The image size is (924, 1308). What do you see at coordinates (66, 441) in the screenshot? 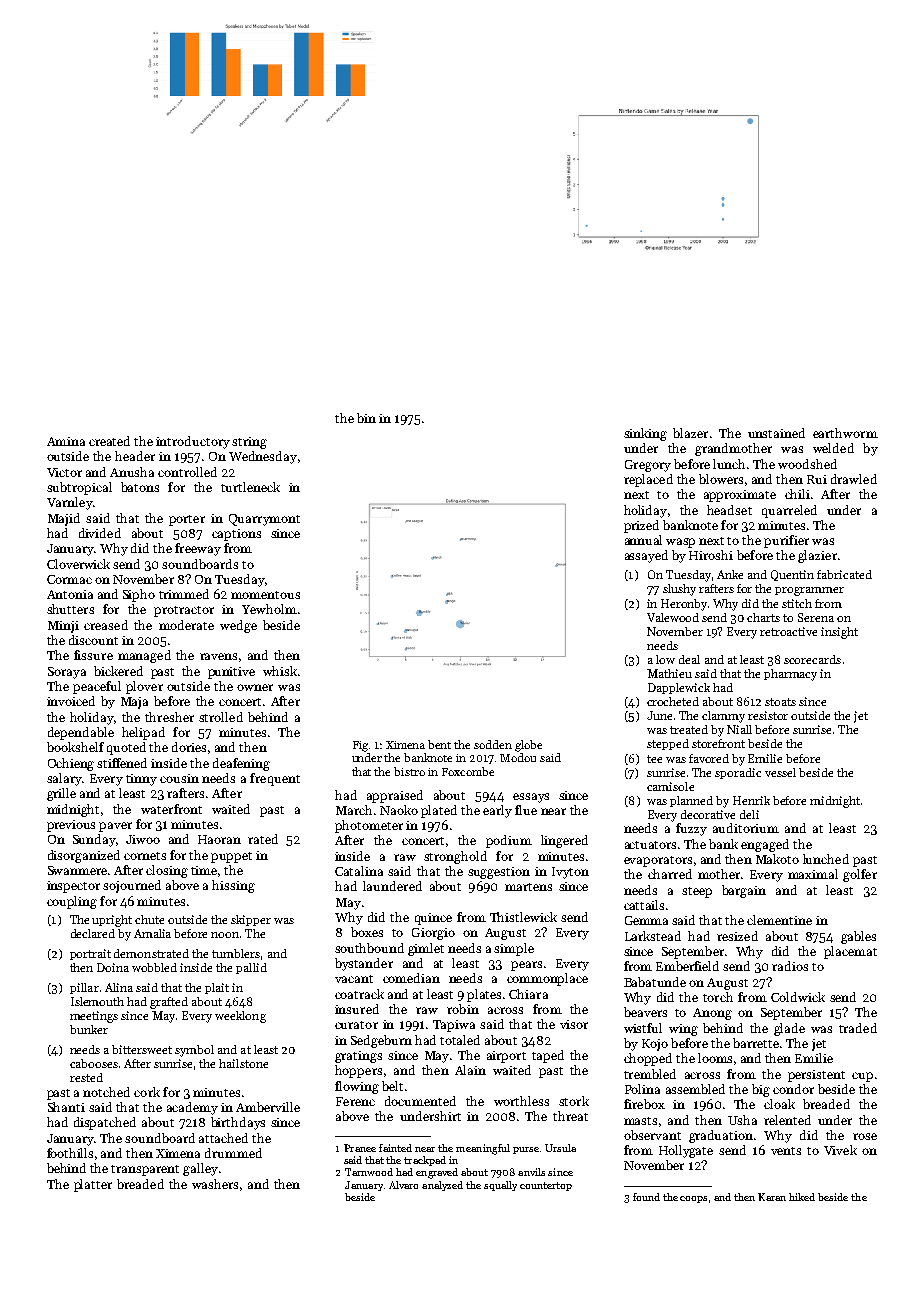
I see `Amina` at bounding box center [66, 441].
